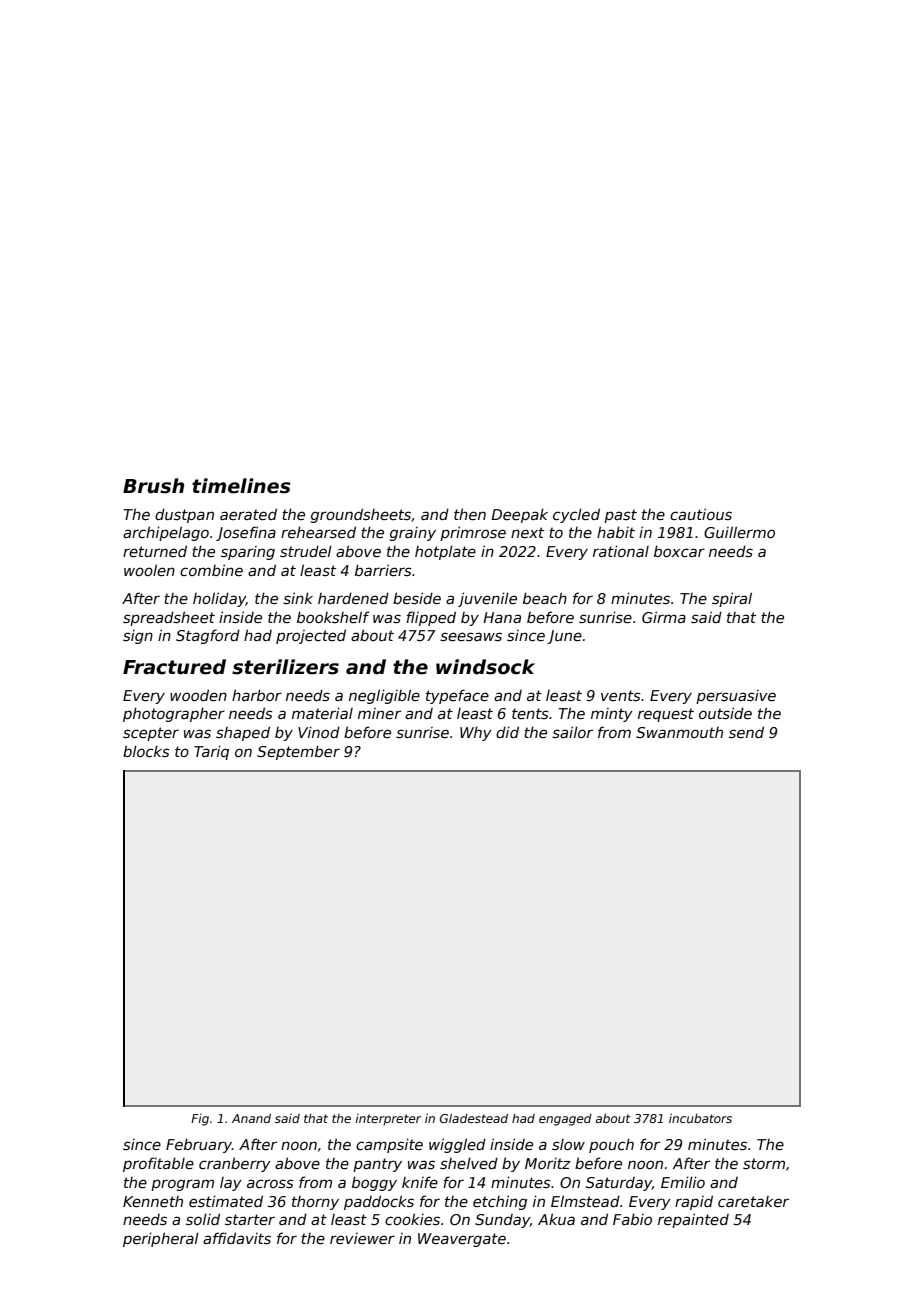  Describe the element at coordinates (746, 732) in the page. I see `send` at that location.
